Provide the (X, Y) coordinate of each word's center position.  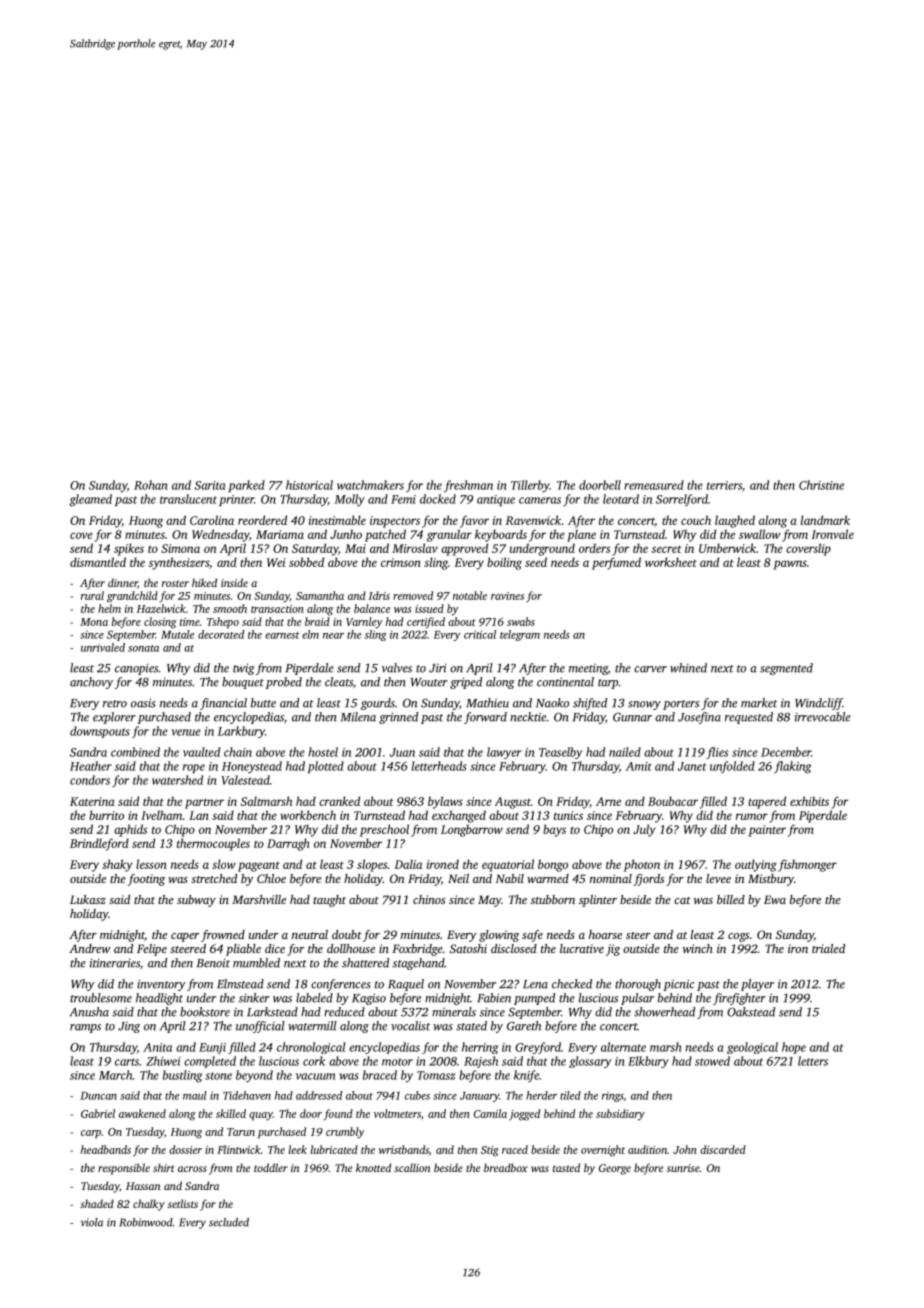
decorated (221, 634)
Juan (402, 752)
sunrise (683, 1168)
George (615, 1169)
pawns (790, 565)
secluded (229, 1222)
